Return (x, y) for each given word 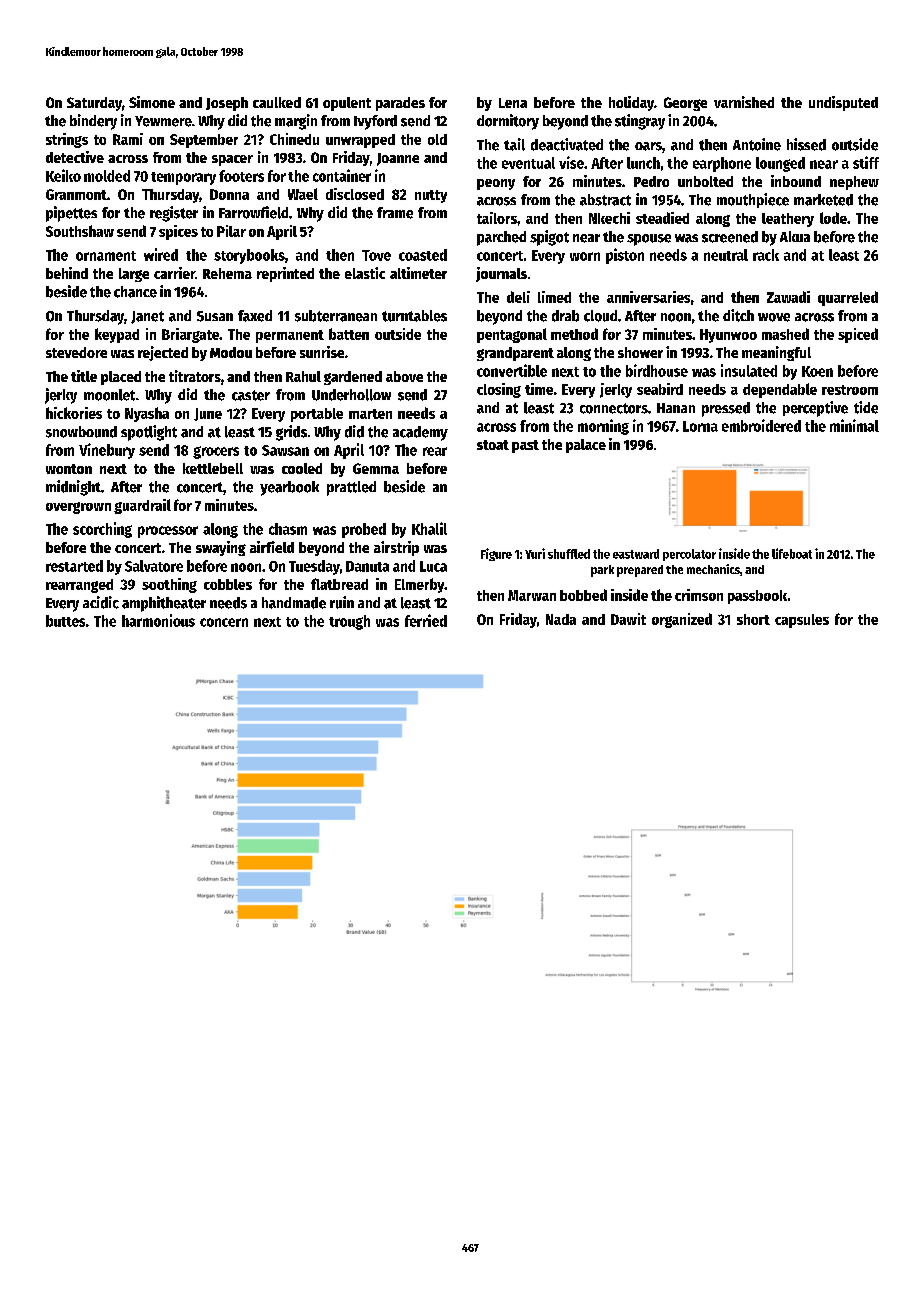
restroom (850, 390)
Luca (433, 566)
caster (251, 395)
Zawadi (788, 297)
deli (518, 297)
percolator (689, 555)
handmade (294, 603)
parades (400, 104)
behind (67, 273)
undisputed (843, 103)
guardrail (142, 506)
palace (586, 446)
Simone (152, 102)
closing (499, 390)
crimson (699, 595)
